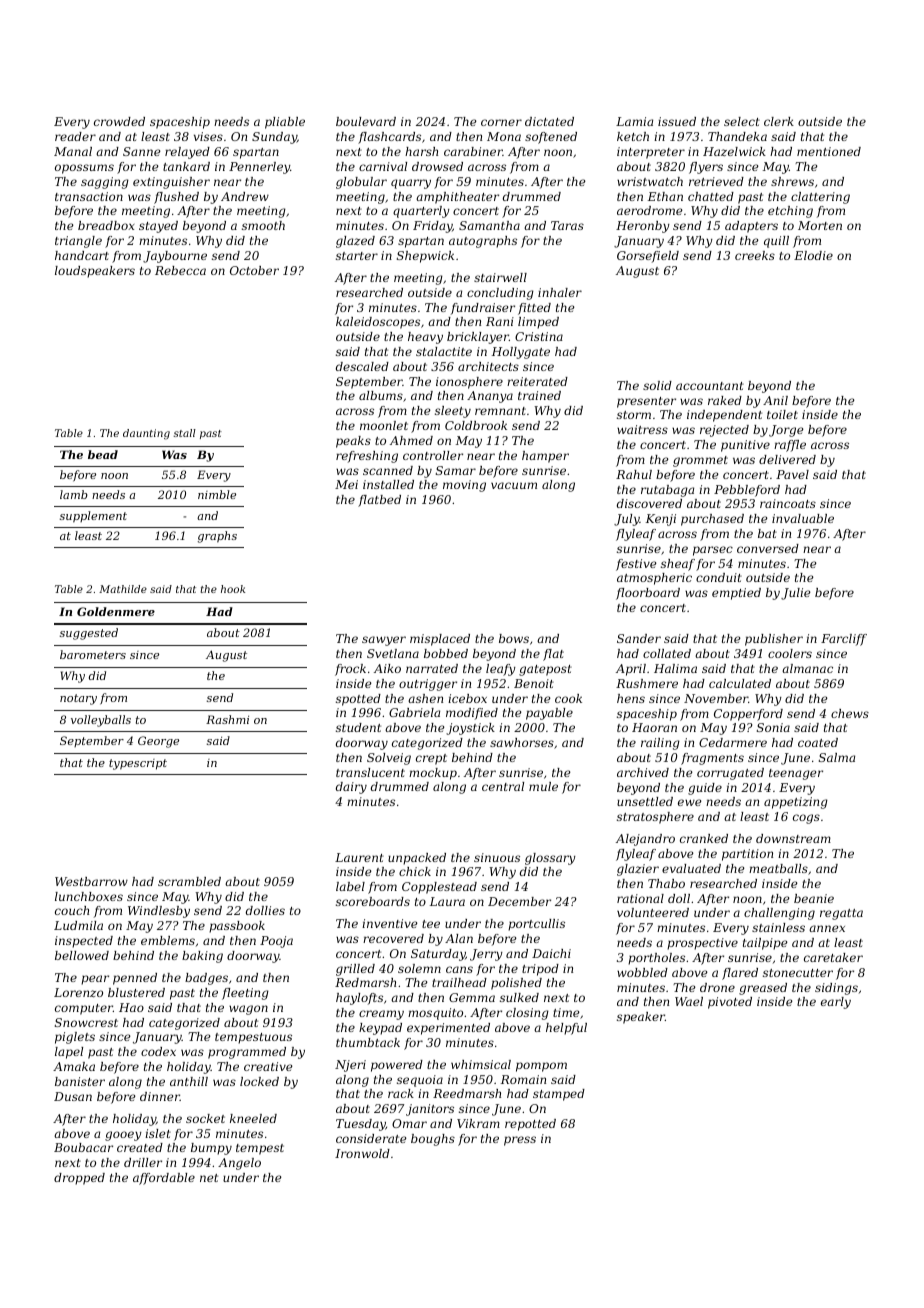 Image resolution: width=924 pixels, height=1308 pixels. Describe the element at coordinates (253, 1118) in the document. I see `kneeled` at that location.
